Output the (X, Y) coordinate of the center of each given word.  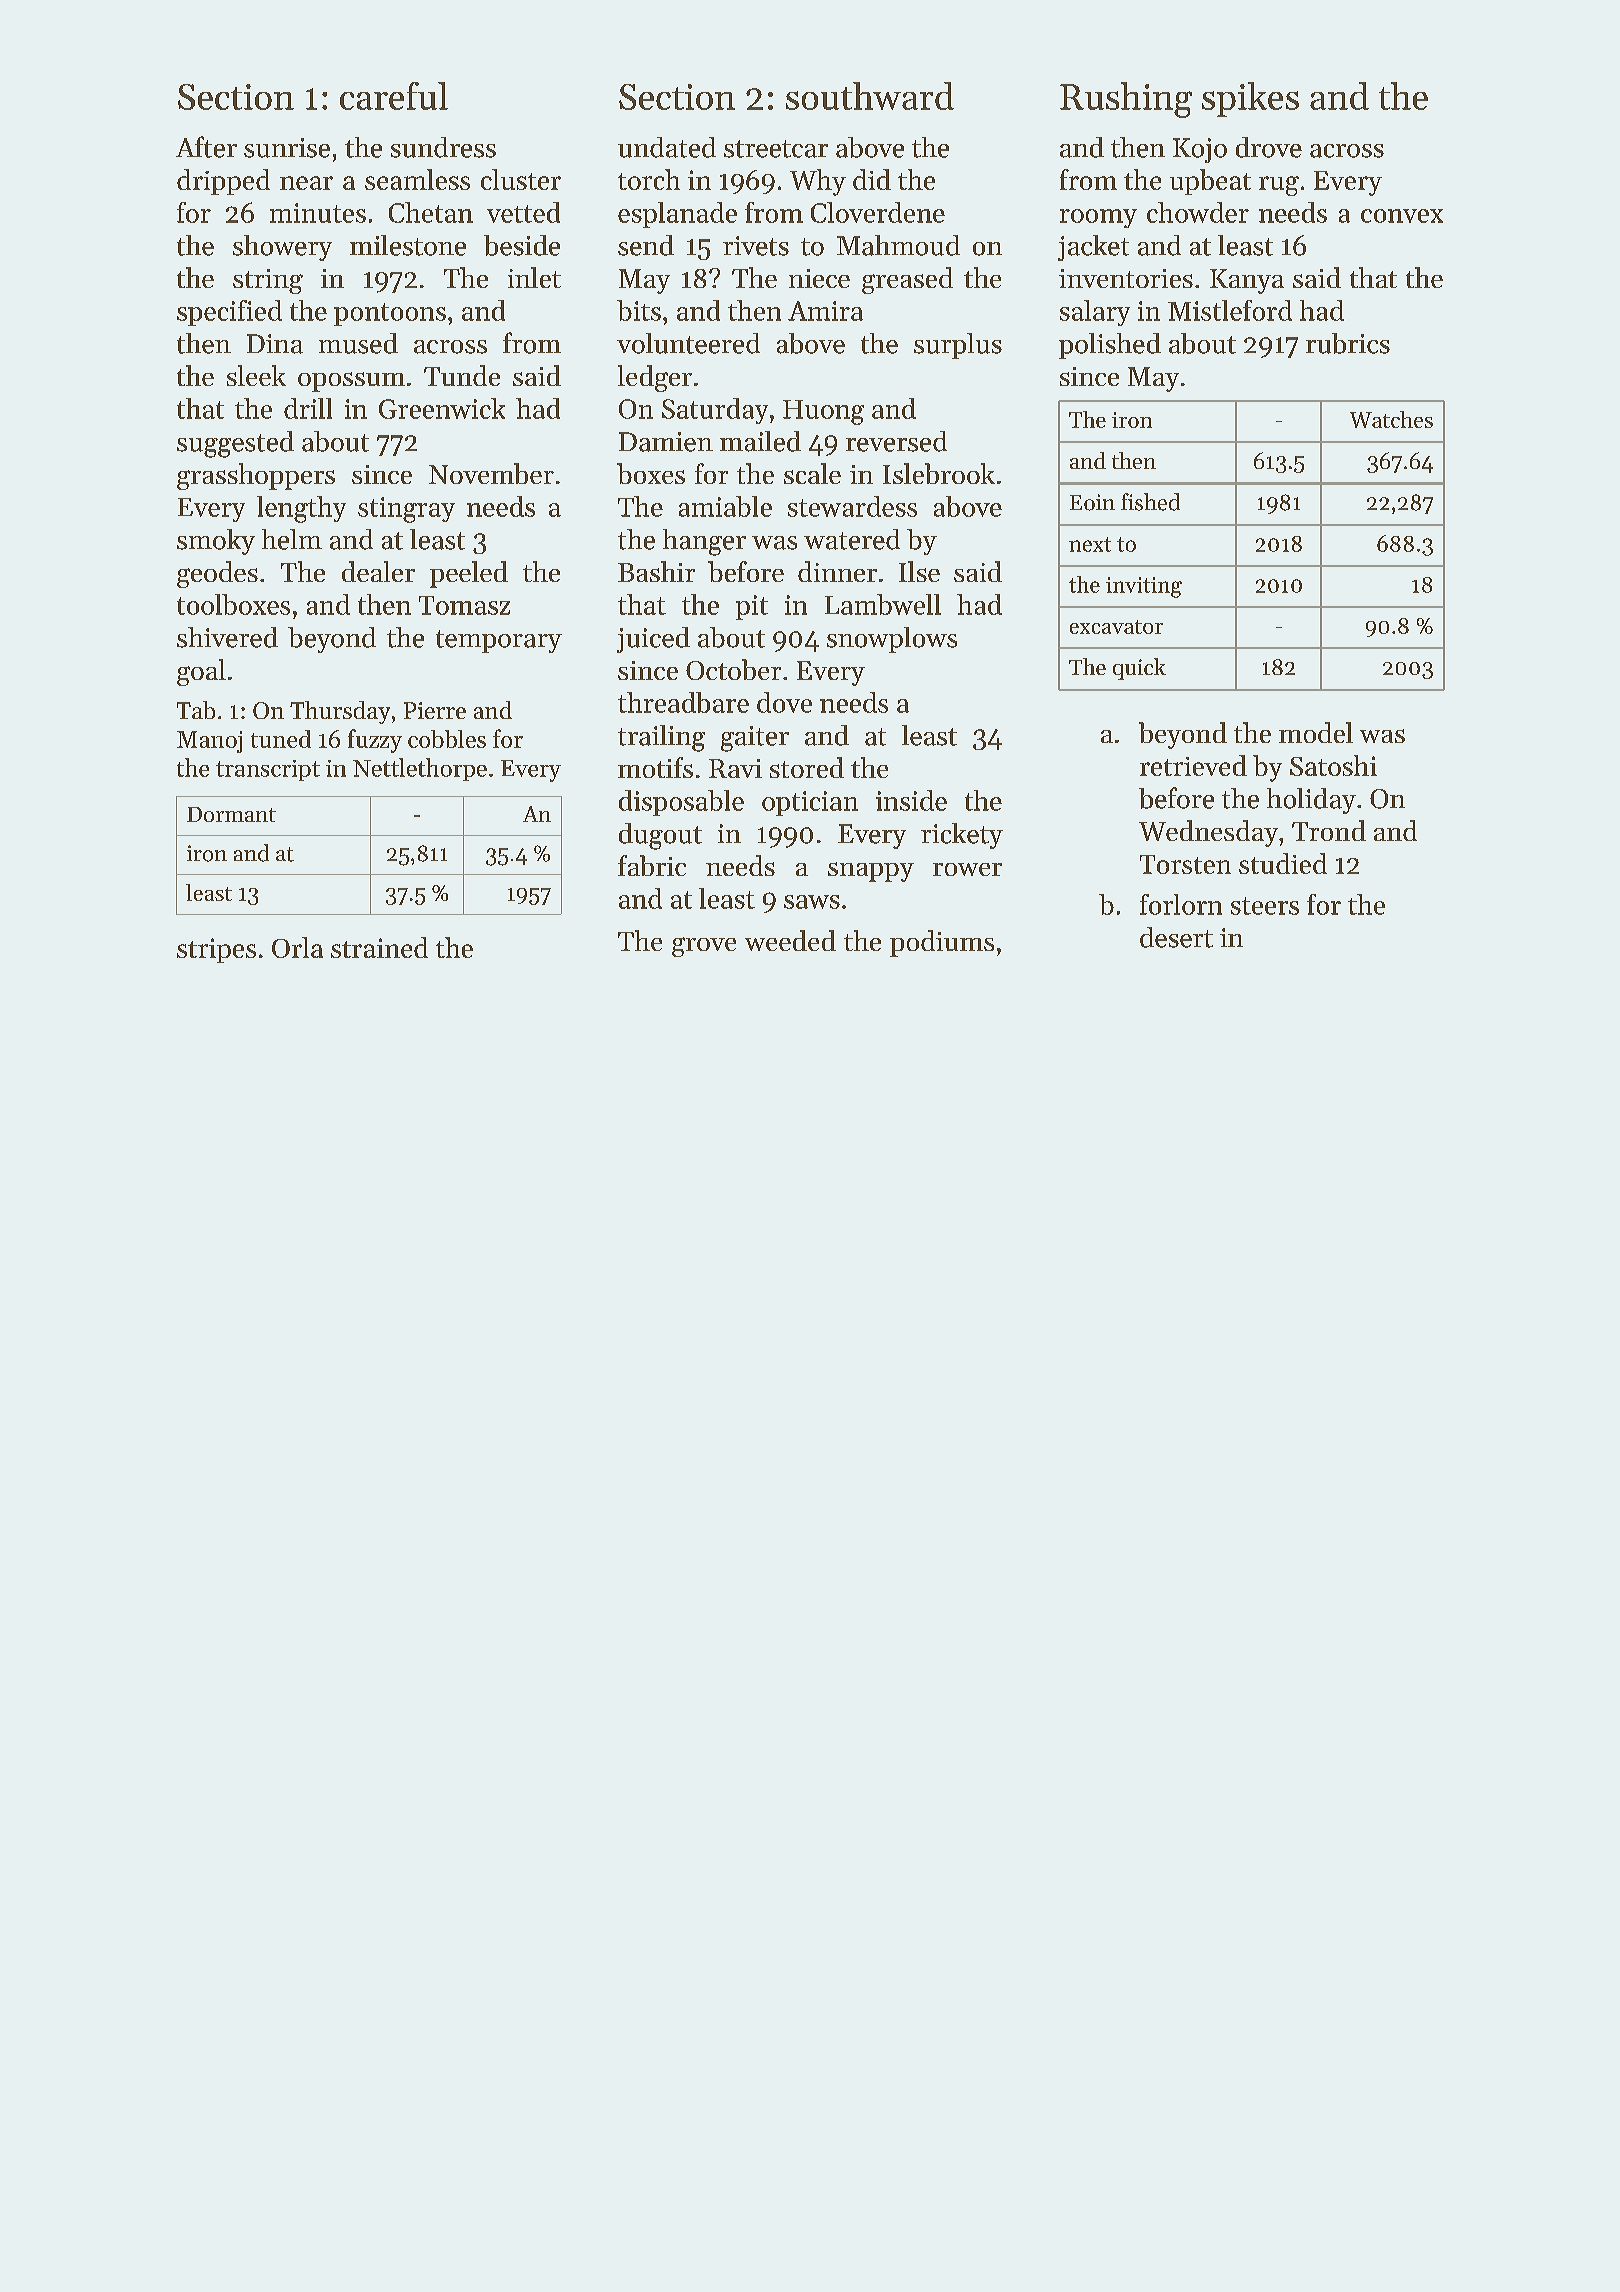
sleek (256, 375)
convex (1402, 216)
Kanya (1247, 281)
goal (201, 672)
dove (784, 702)
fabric (652, 865)
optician (810, 803)
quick (1139, 669)
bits (639, 310)
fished (1150, 502)
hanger (704, 542)
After (206, 147)
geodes (217, 574)
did (872, 179)
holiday (1311, 801)
